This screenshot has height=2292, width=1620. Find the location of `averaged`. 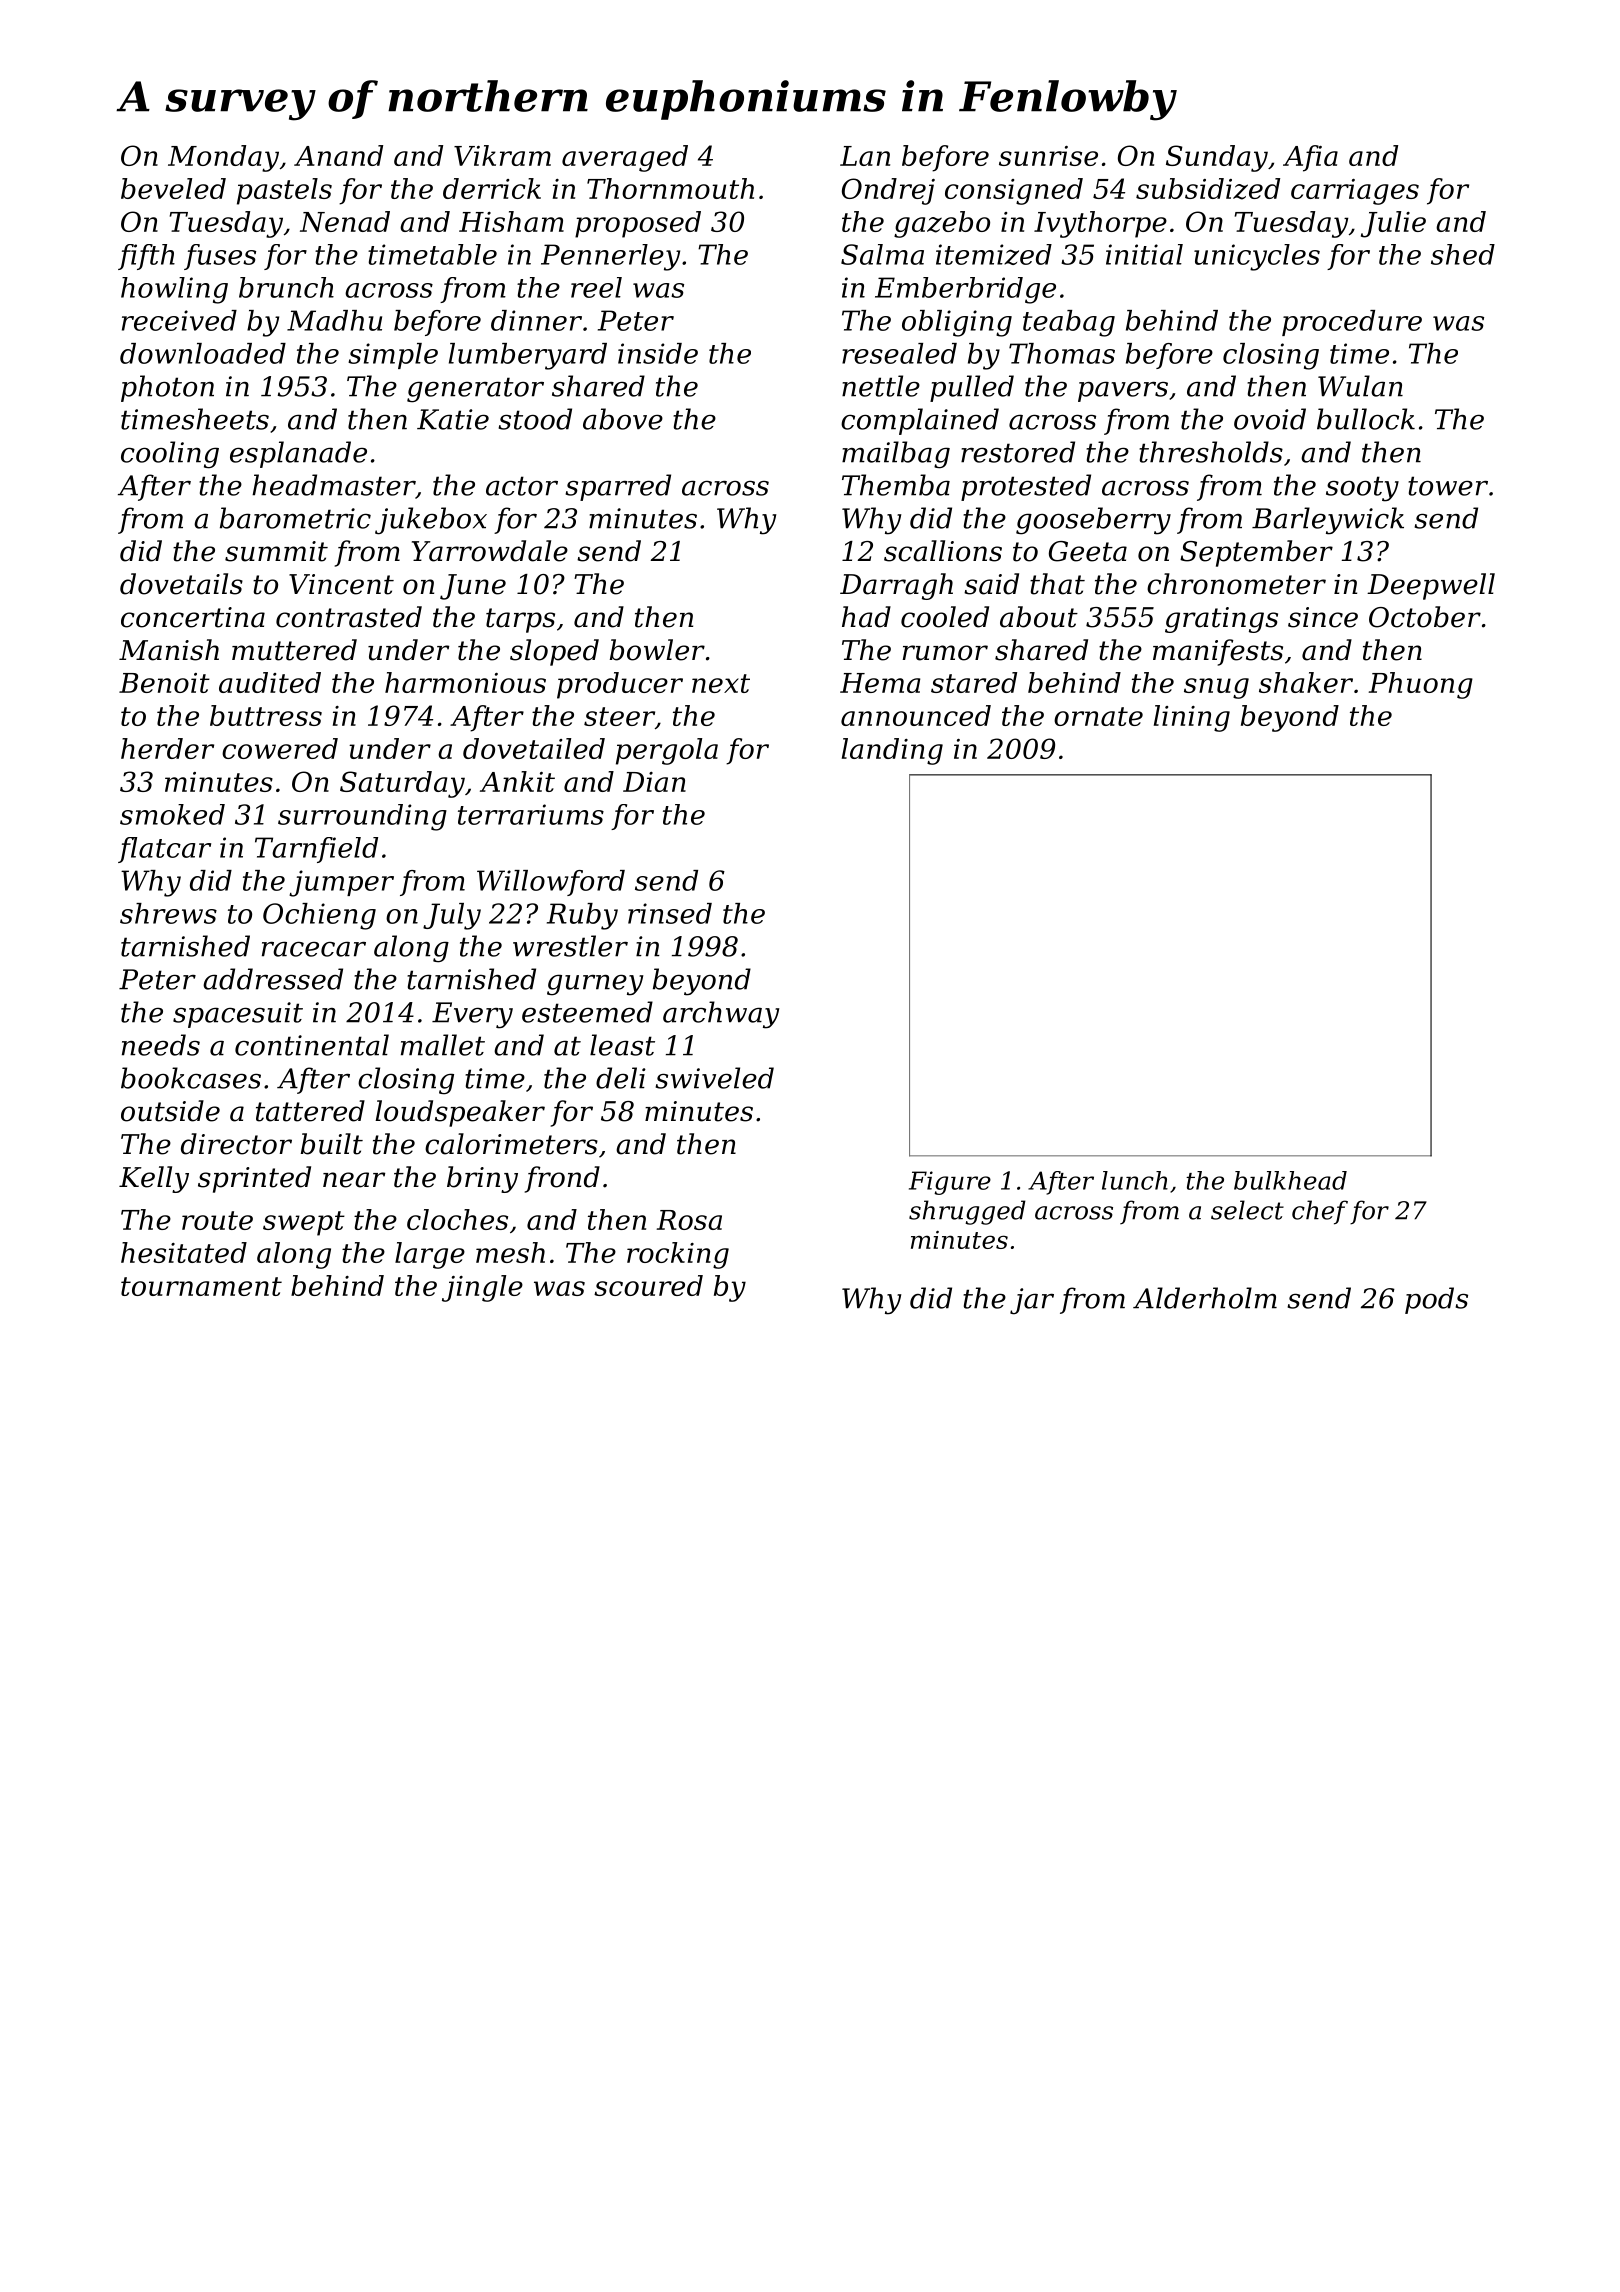

averaged is located at coordinates (625, 158).
